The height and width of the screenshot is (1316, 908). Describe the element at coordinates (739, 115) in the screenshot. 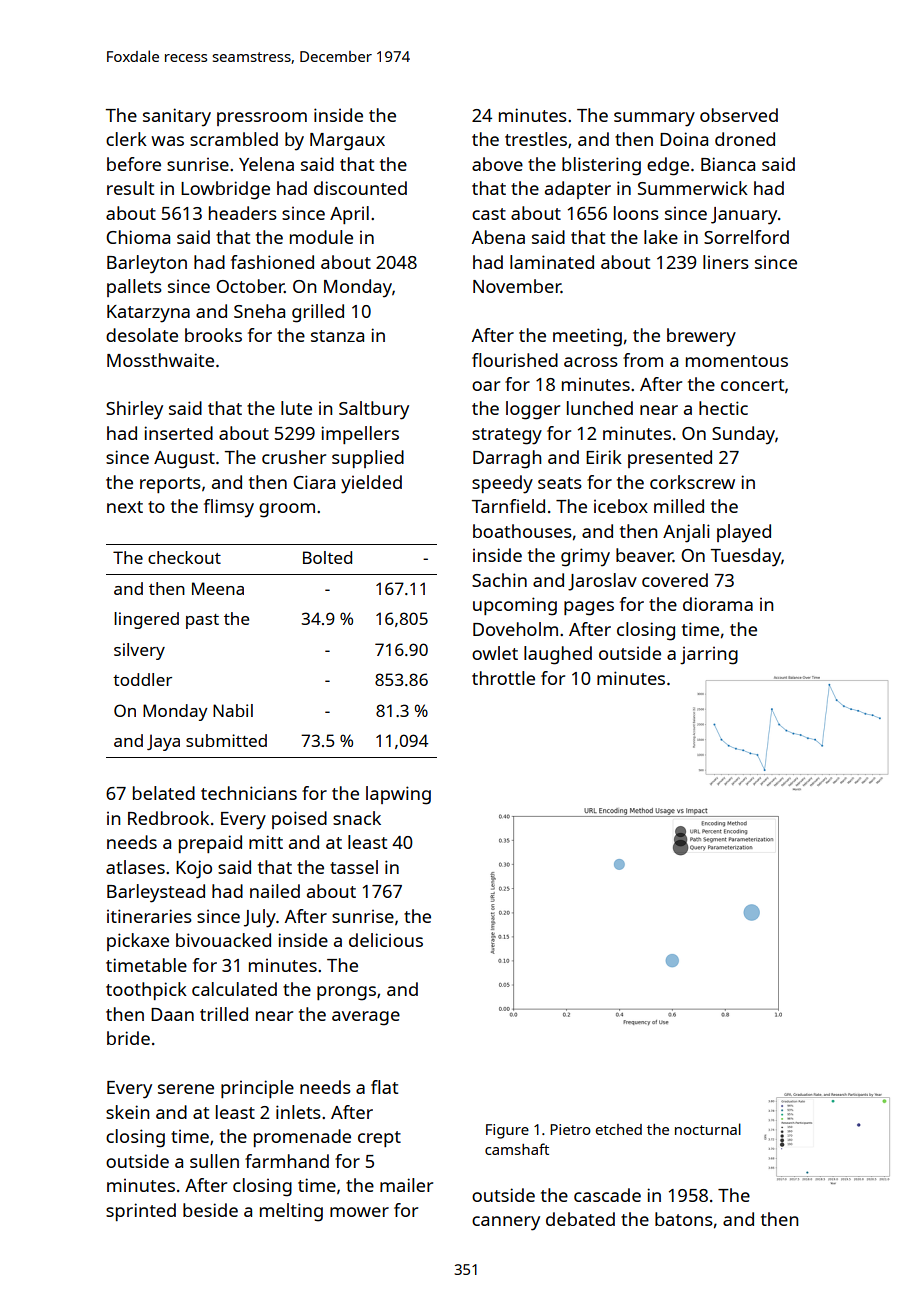

I see `observed` at that location.
